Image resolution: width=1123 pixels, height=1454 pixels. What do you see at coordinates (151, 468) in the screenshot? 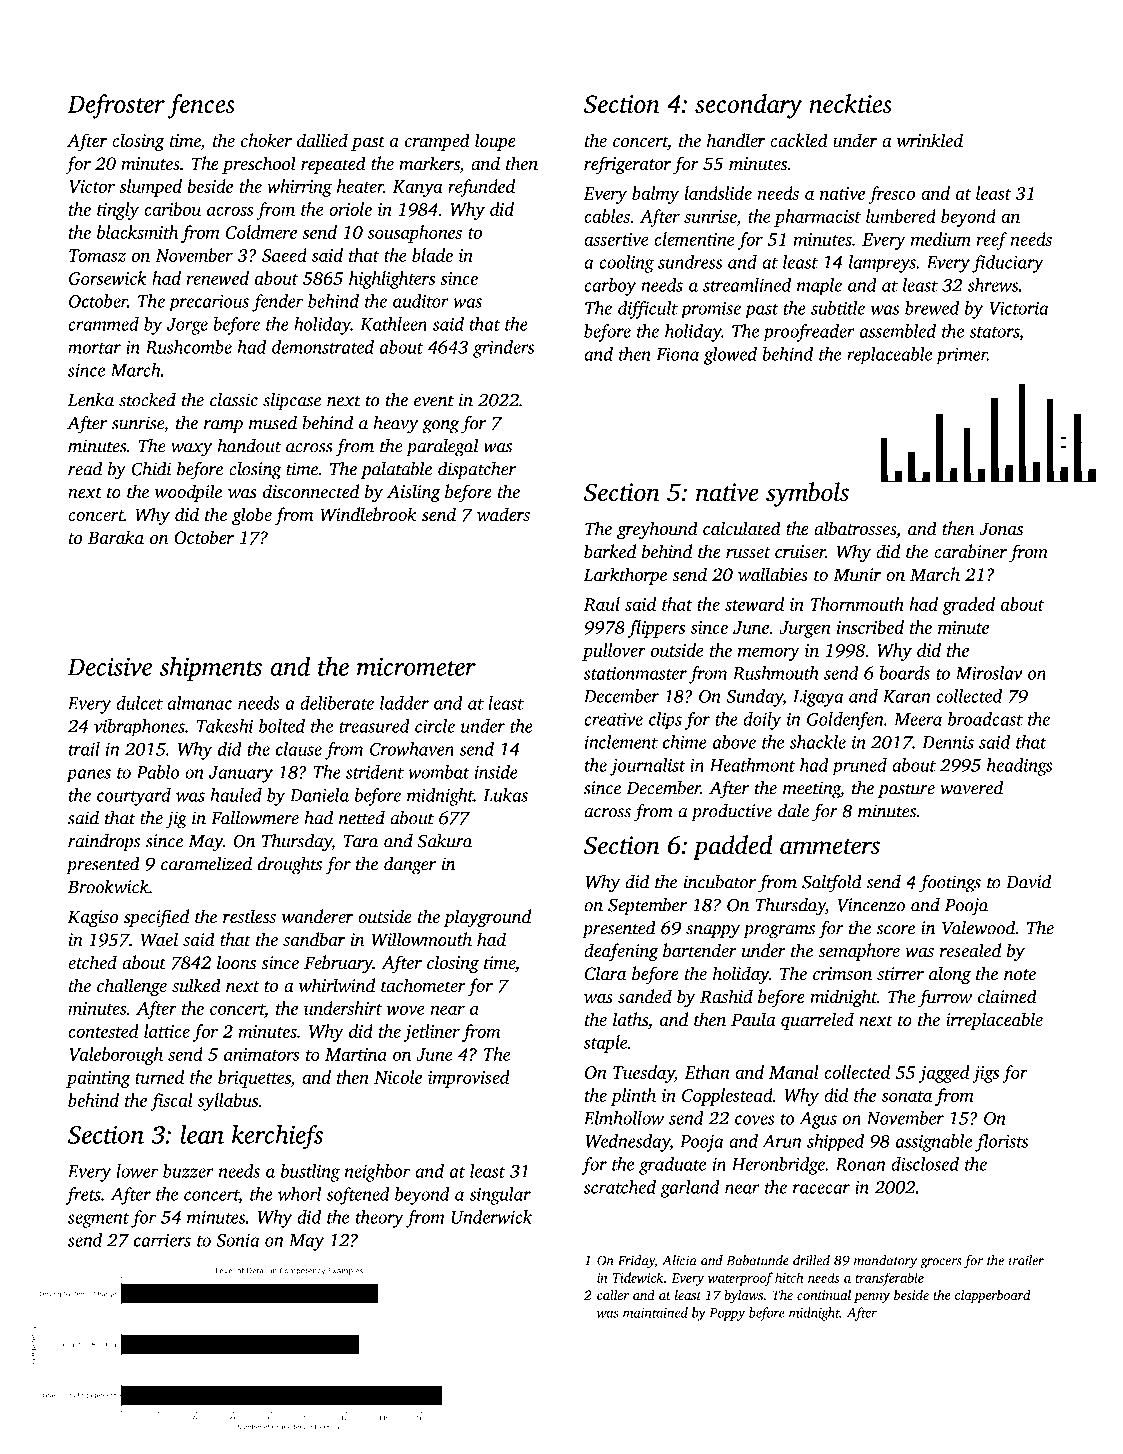
I see `Chidi` at bounding box center [151, 468].
